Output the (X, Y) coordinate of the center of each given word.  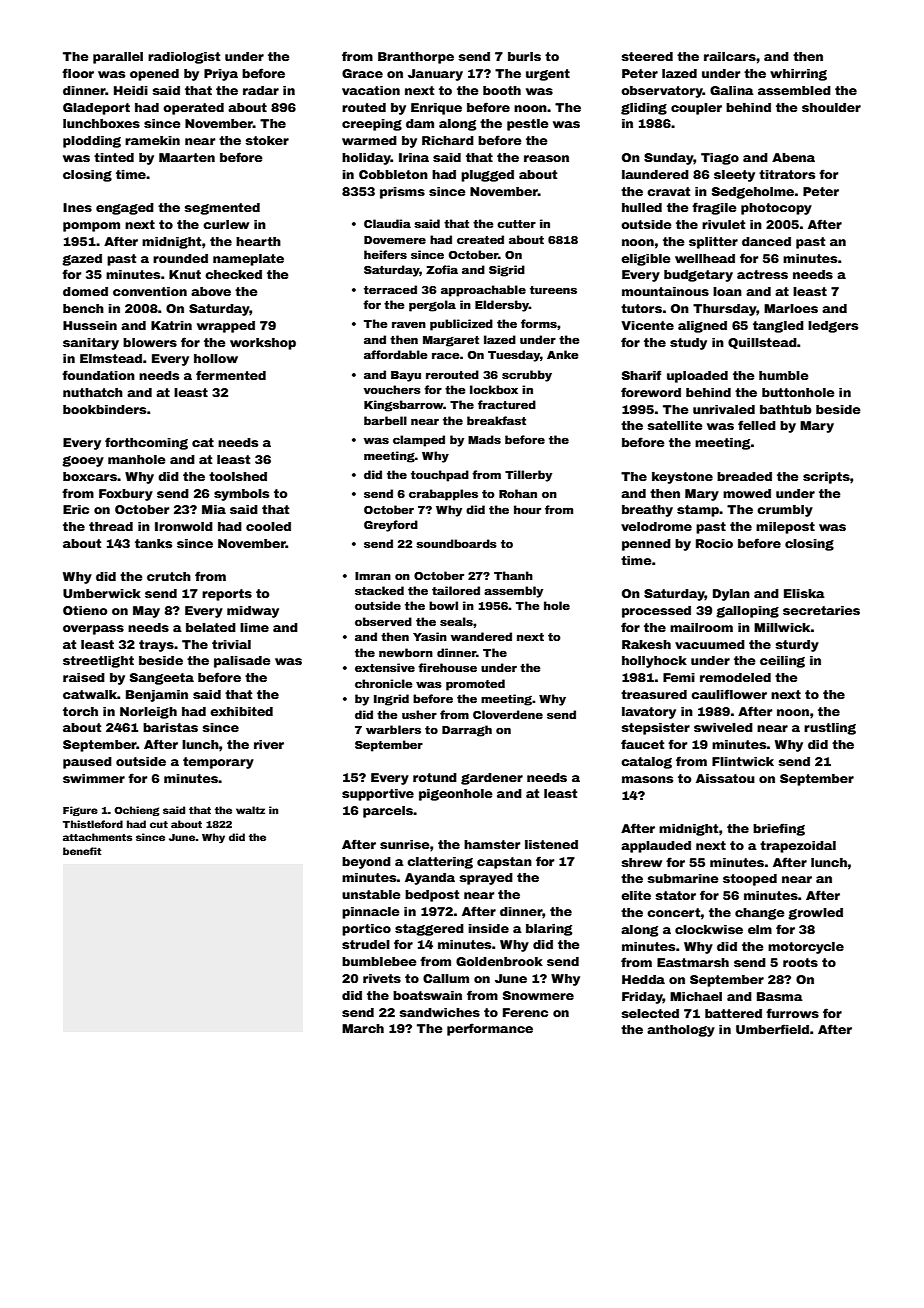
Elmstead (111, 358)
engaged (125, 209)
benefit (82, 851)
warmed (369, 140)
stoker (267, 140)
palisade (242, 662)
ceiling (782, 662)
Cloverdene (508, 714)
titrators (787, 174)
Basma (780, 996)
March (363, 1028)
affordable (396, 354)
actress (762, 274)
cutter (516, 224)
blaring (549, 930)
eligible (646, 260)
